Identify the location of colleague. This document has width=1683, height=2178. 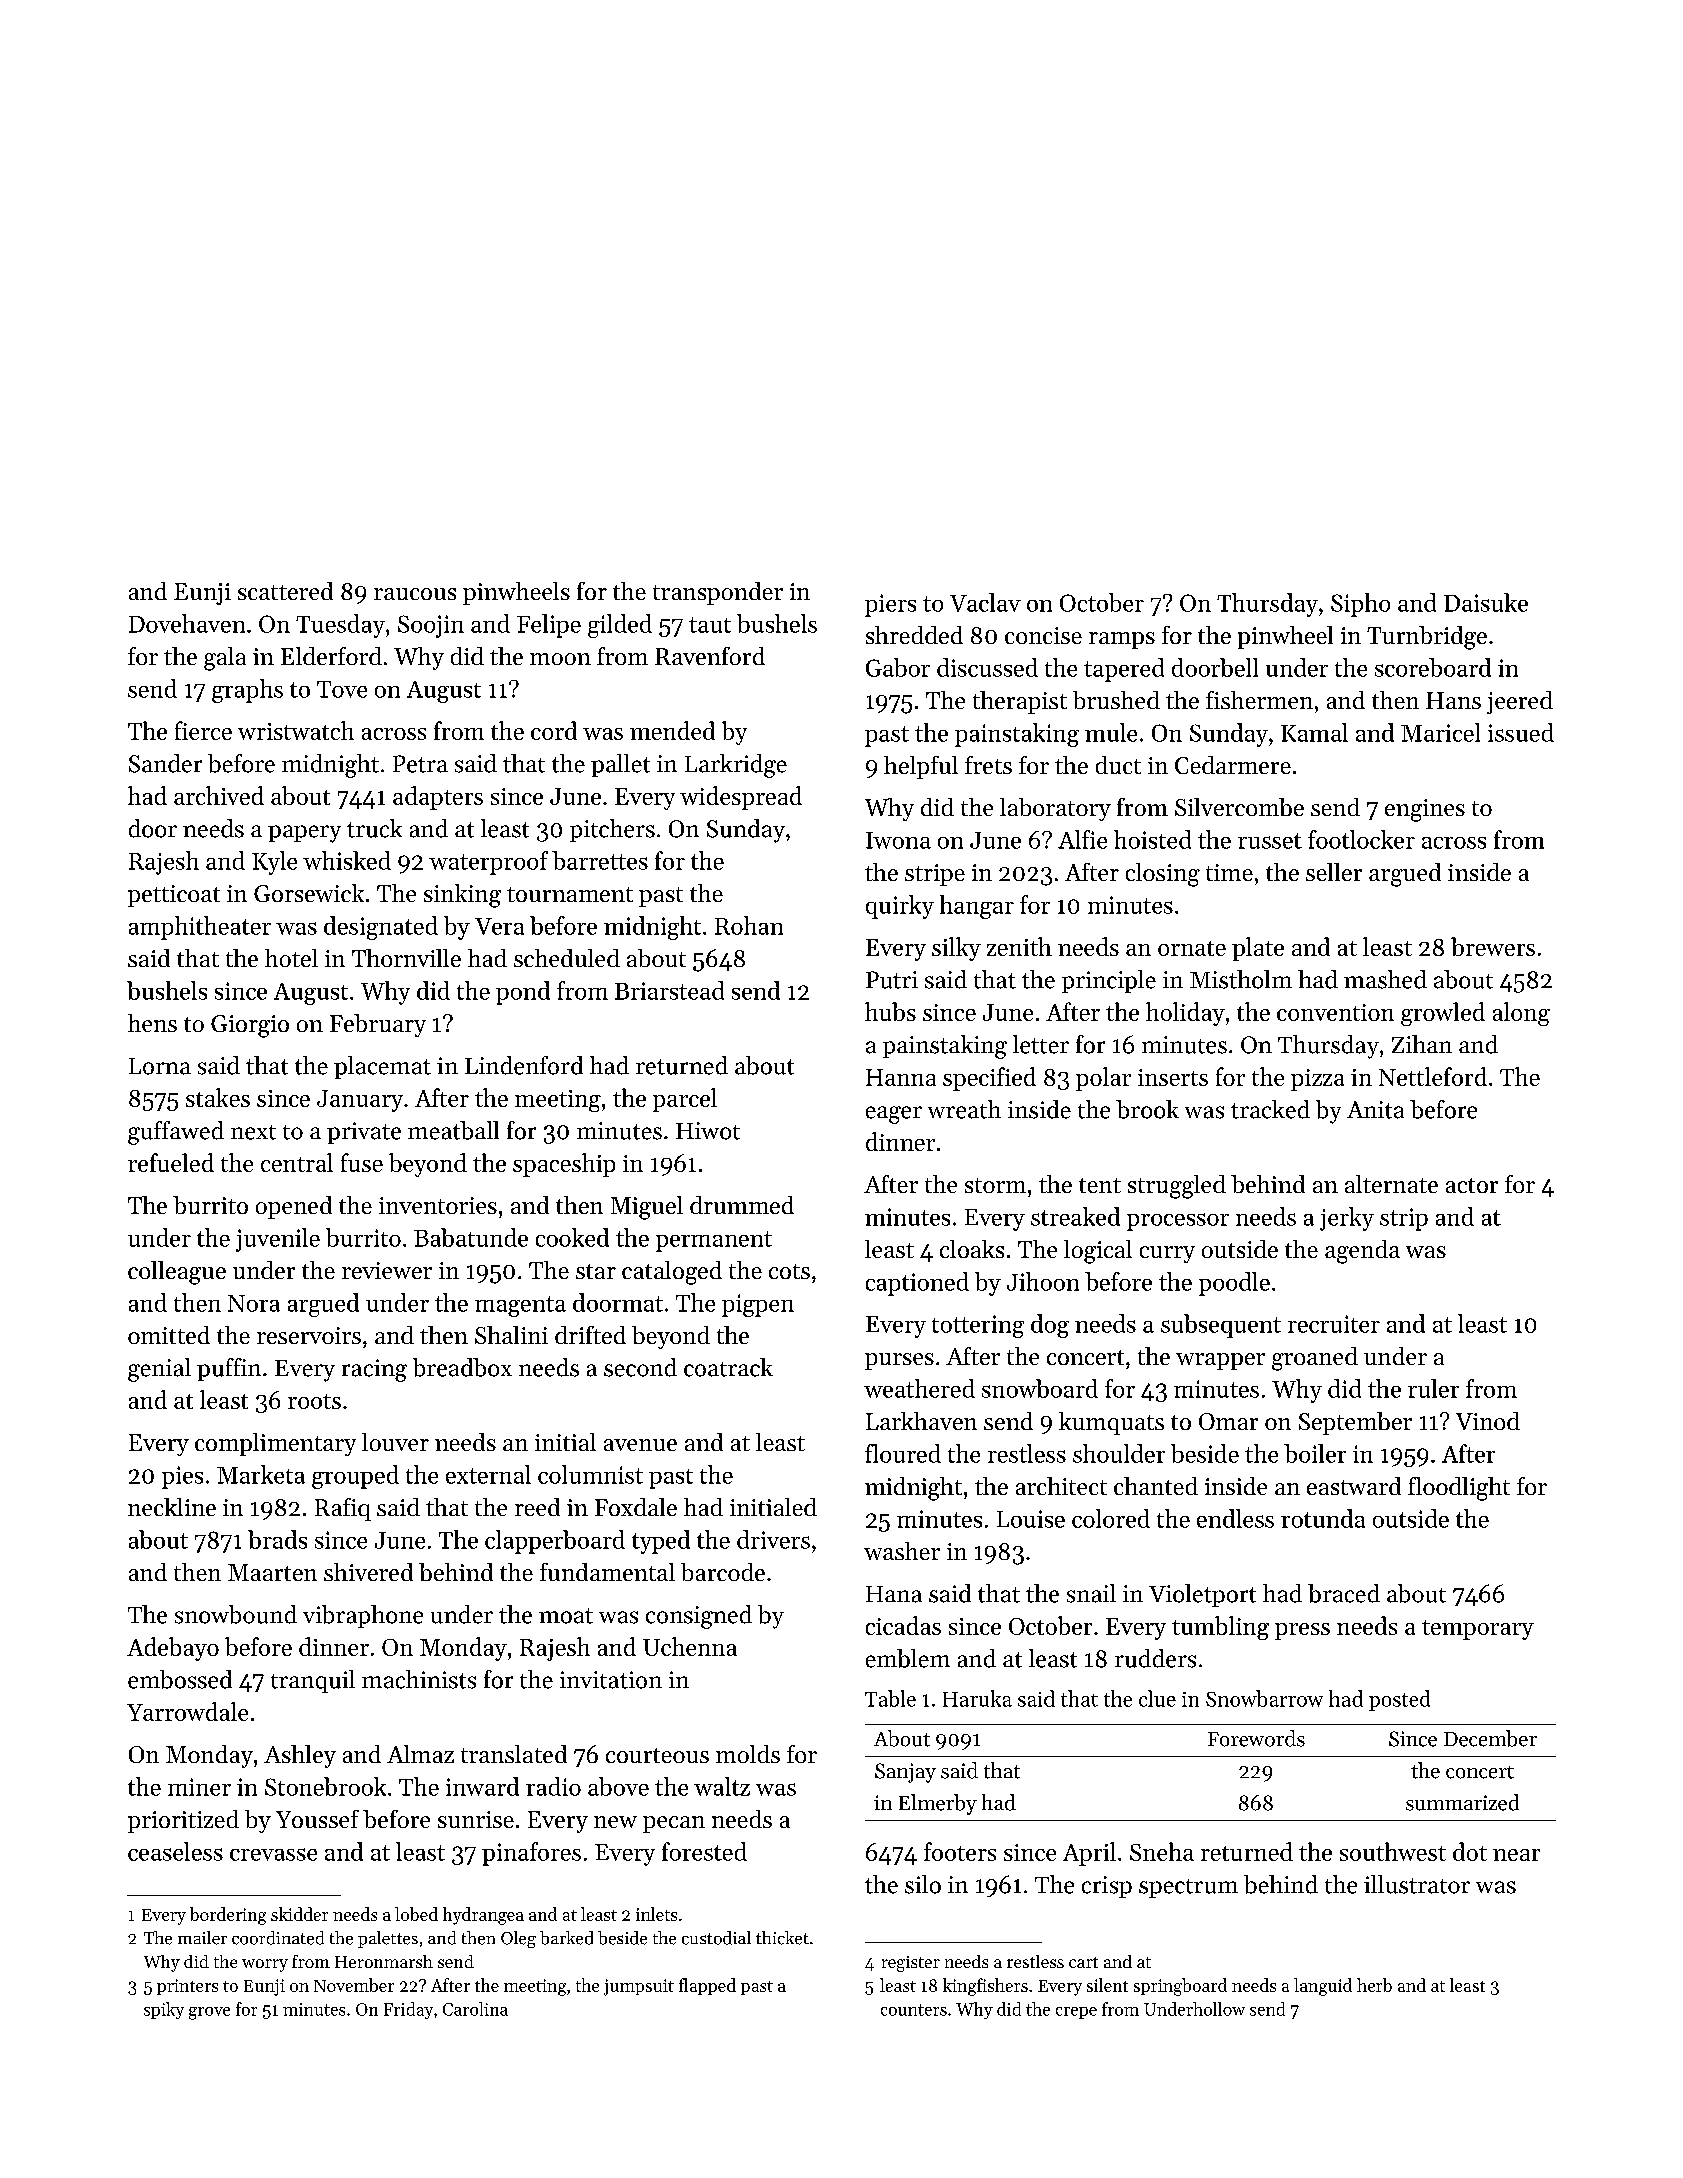
(177, 1273).
